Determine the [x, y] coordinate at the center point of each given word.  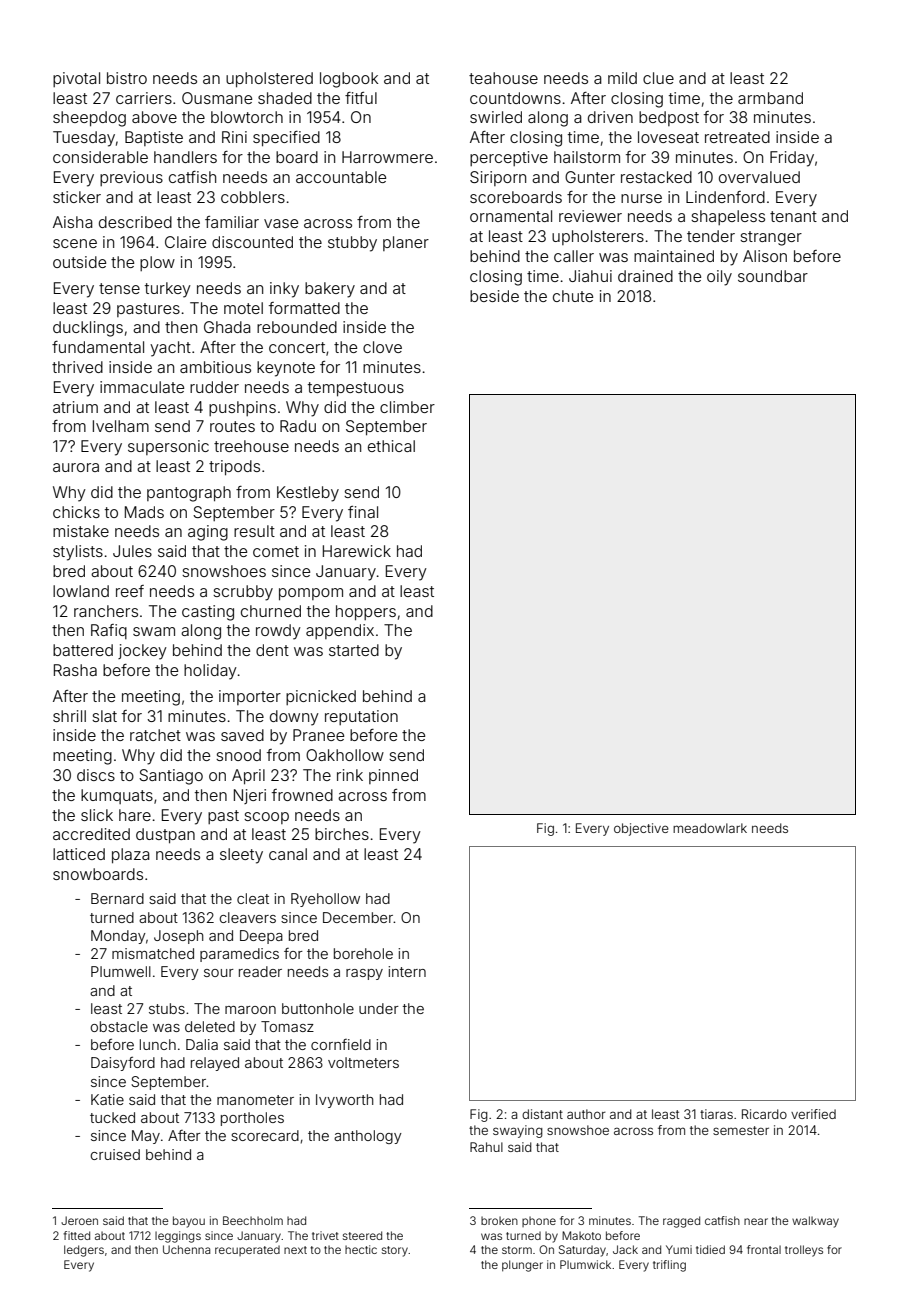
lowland [81, 591]
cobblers [253, 197]
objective [641, 829]
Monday [118, 937]
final [363, 512]
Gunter [590, 177]
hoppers [366, 612]
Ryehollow [325, 900]
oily [719, 278]
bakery [330, 290]
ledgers [84, 1251]
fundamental [98, 347]
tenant [793, 216]
